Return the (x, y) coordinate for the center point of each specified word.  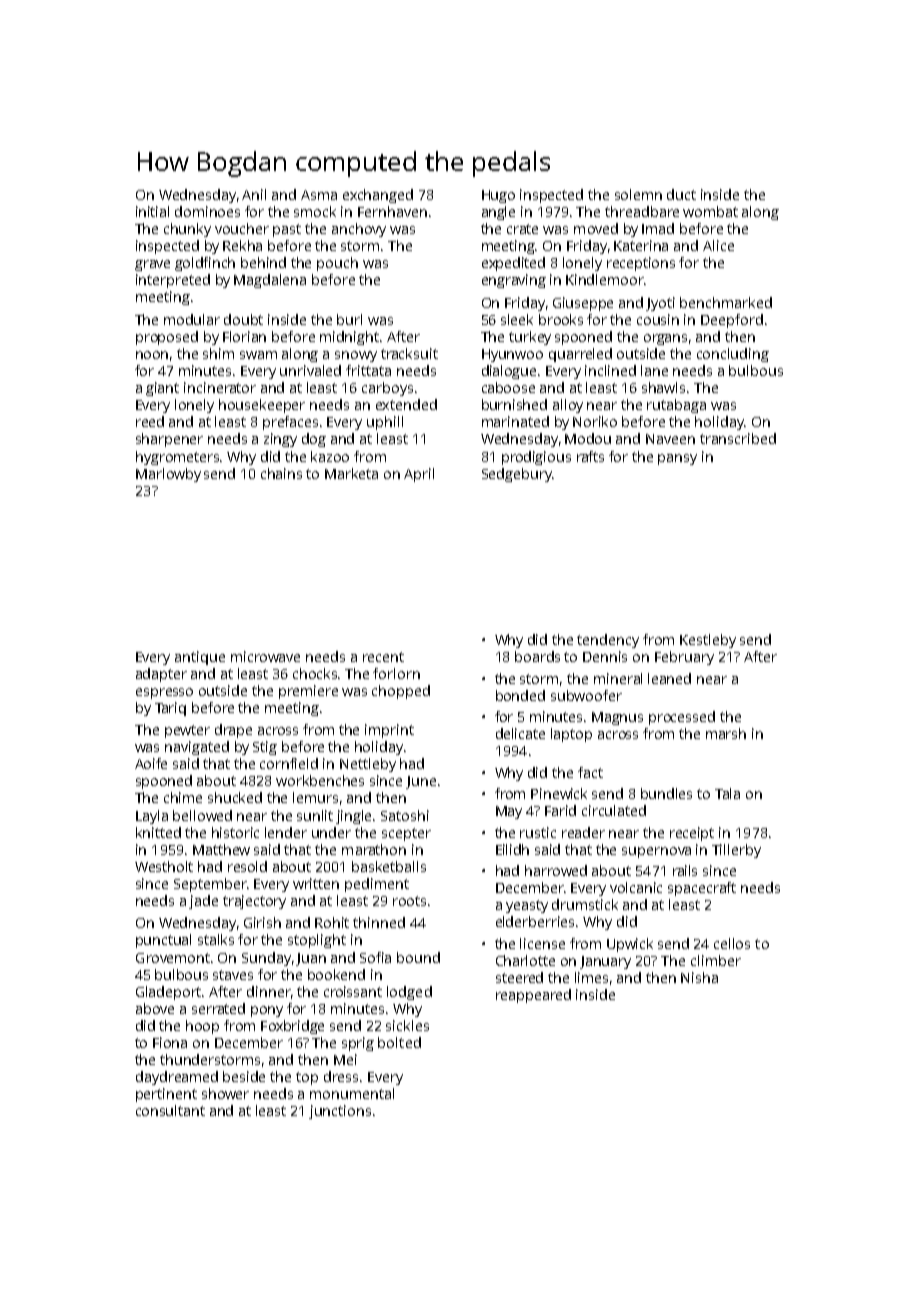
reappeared (533, 996)
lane (654, 370)
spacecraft (702, 889)
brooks (561, 319)
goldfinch (205, 264)
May (509, 812)
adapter (161, 675)
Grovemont (173, 958)
